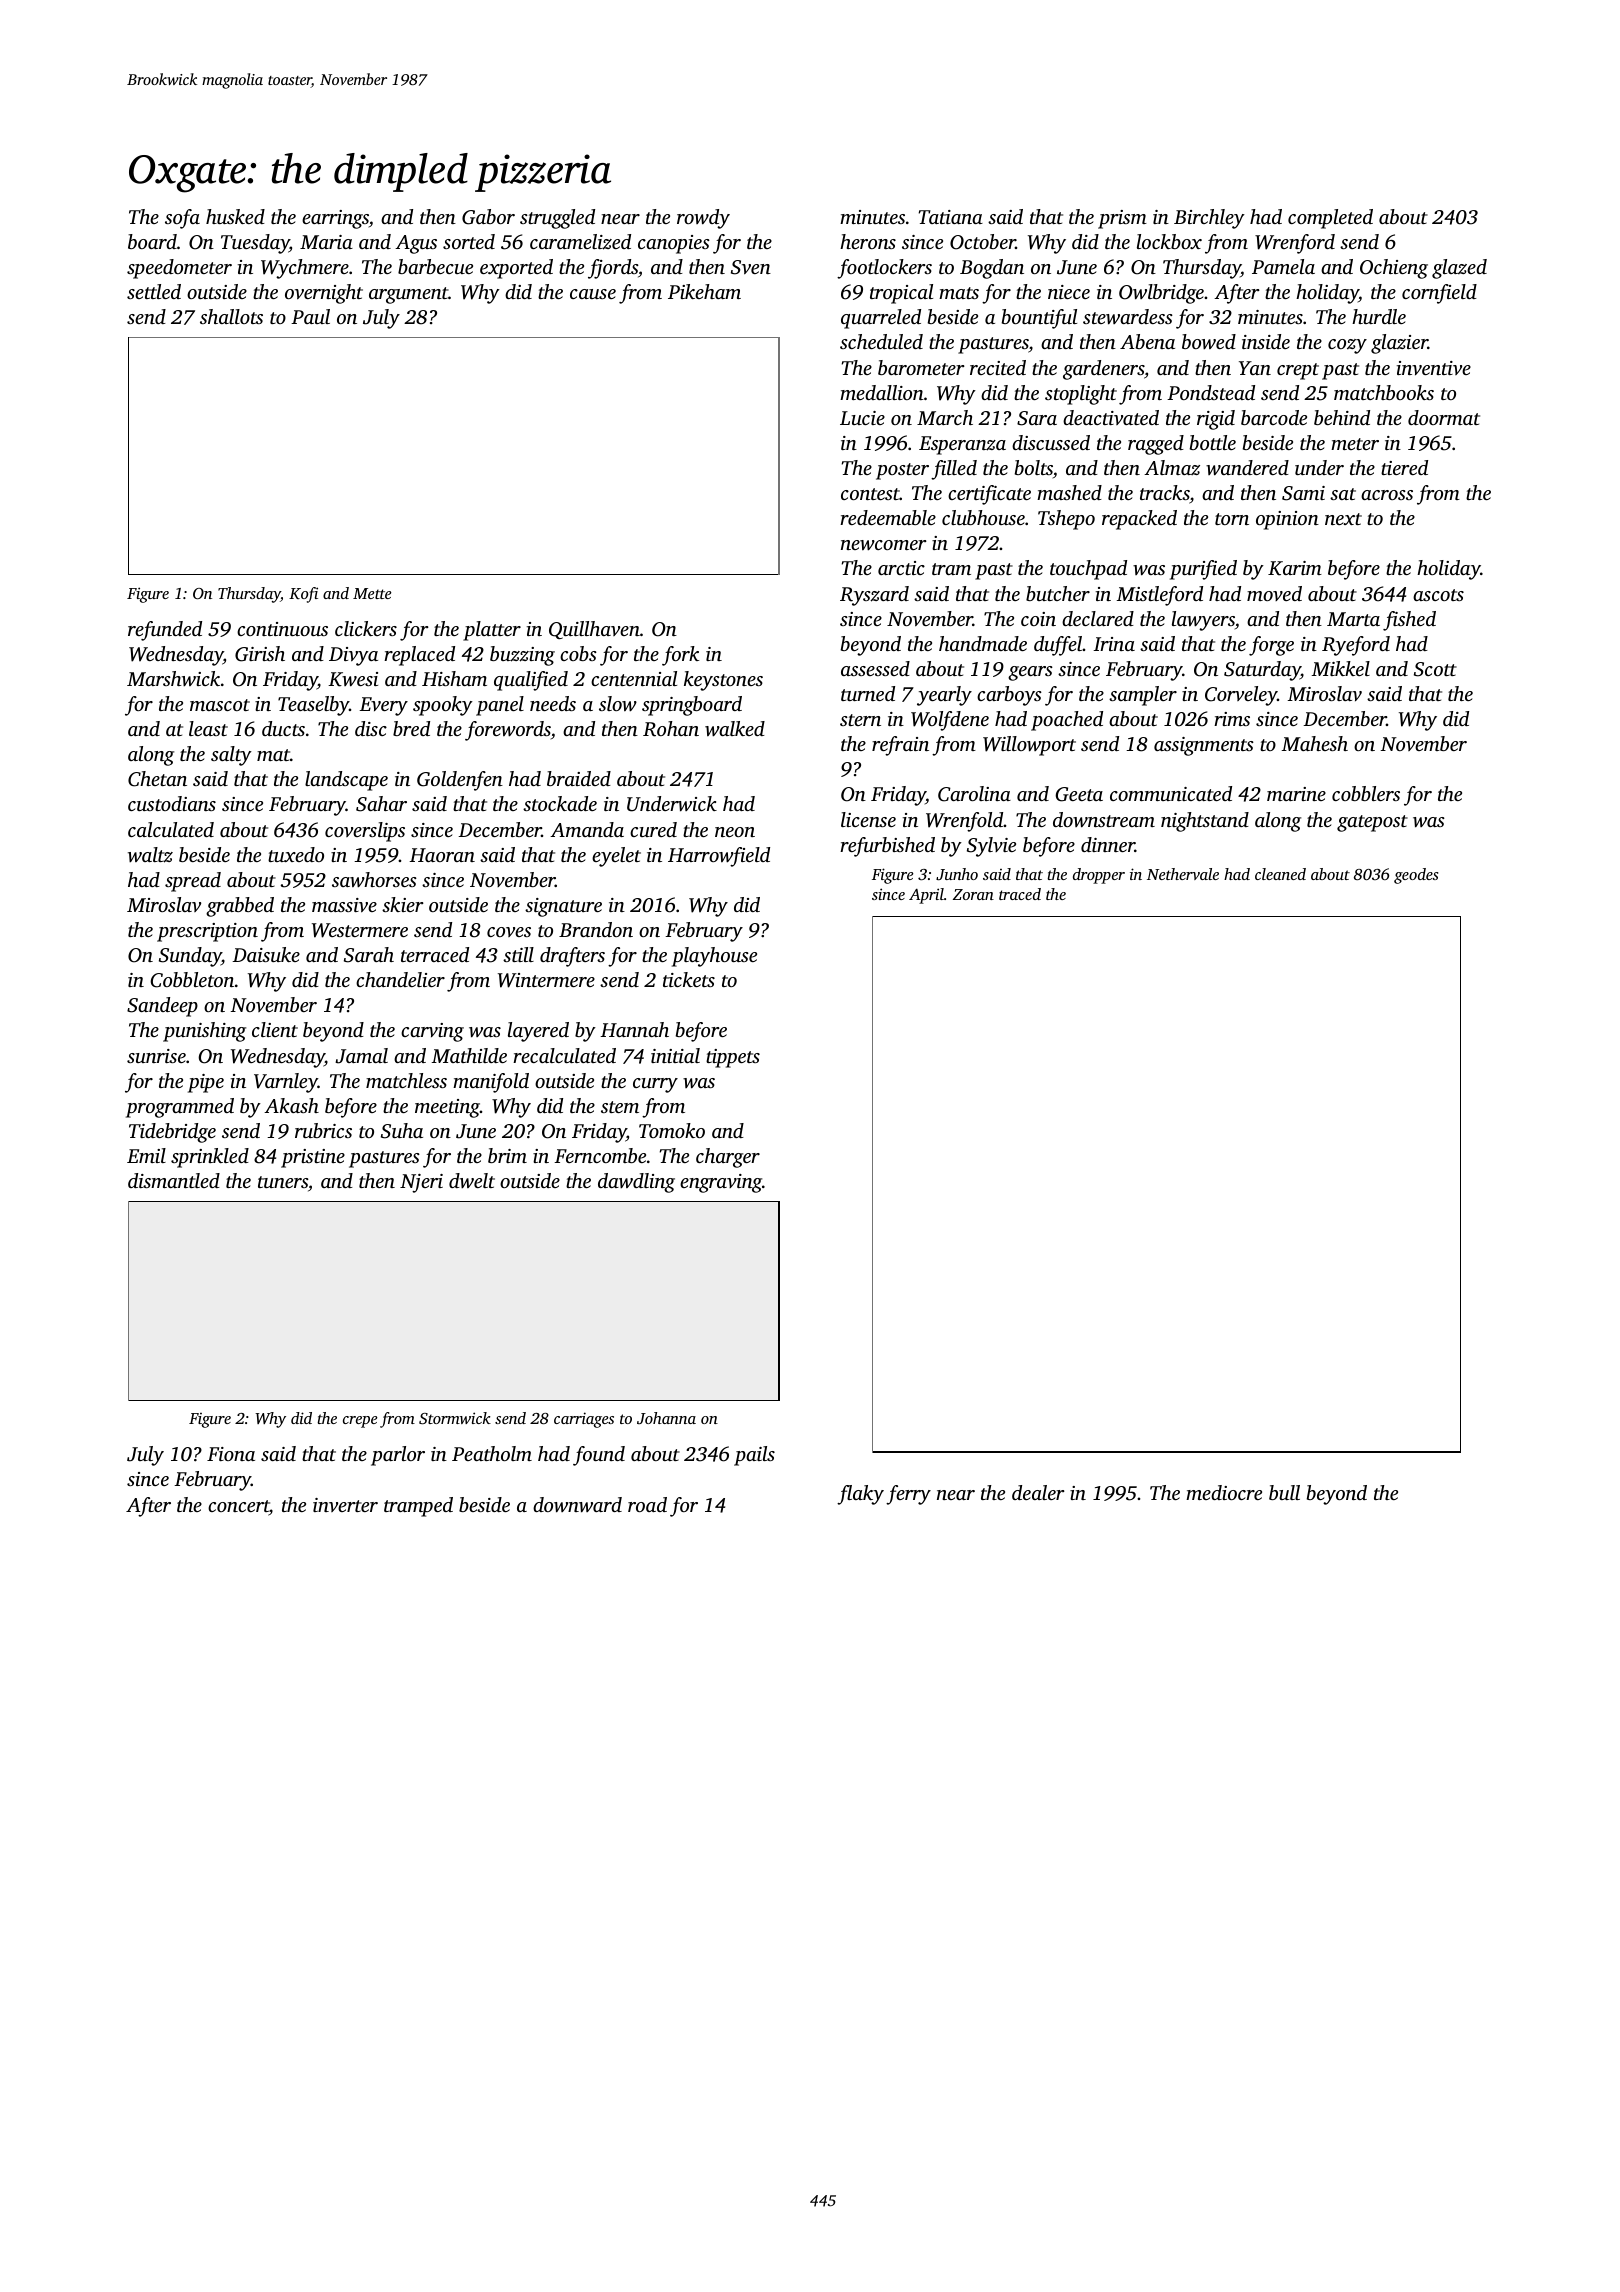  Describe the element at coordinates (353, 656) in the screenshot. I see `Divya` at that location.
